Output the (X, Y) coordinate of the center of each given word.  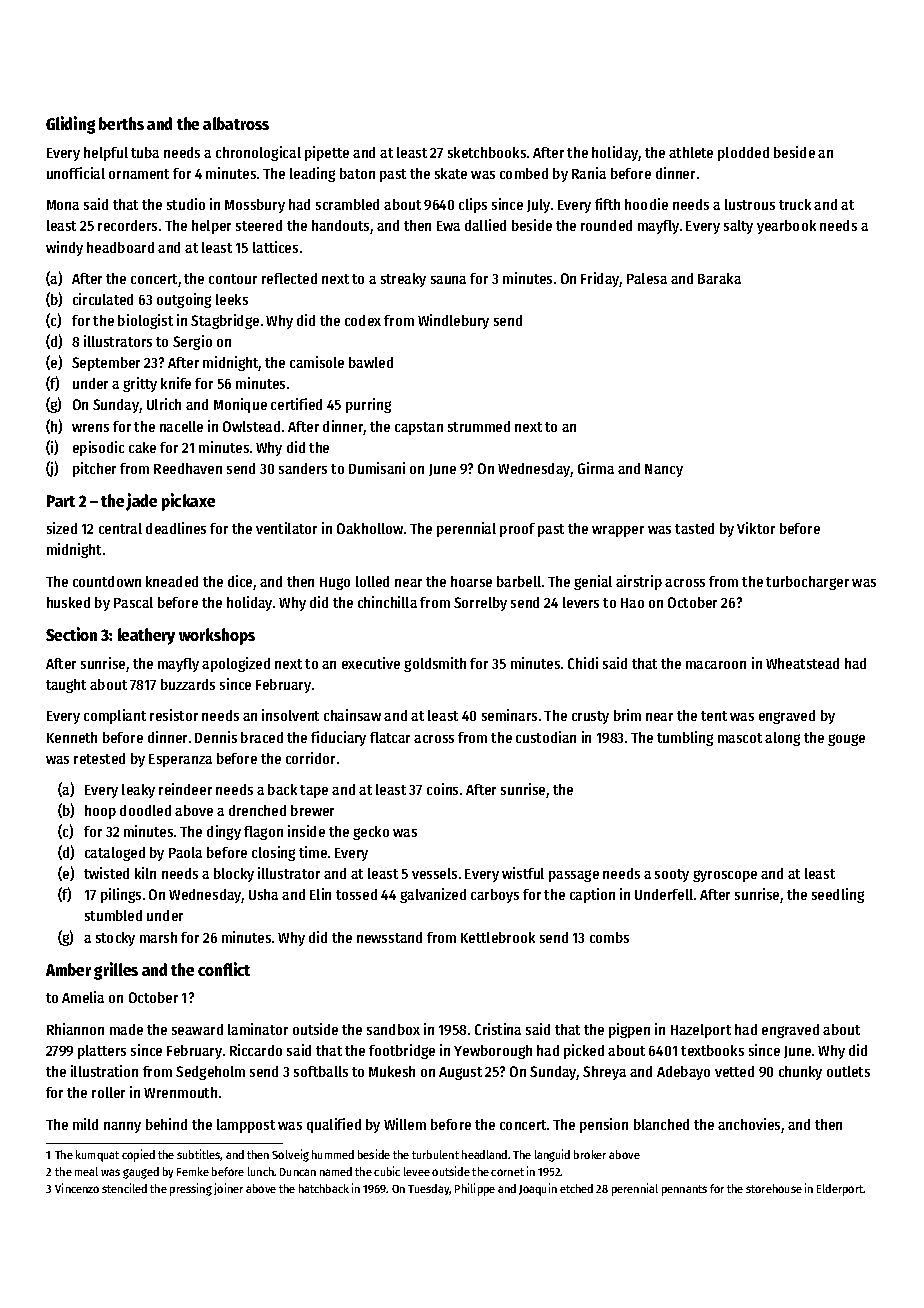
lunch (261, 1171)
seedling (838, 895)
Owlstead (251, 426)
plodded (743, 154)
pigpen (629, 1030)
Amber (68, 969)
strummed (479, 426)
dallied (485, 225)
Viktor (756, 528)
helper (211, 227)
